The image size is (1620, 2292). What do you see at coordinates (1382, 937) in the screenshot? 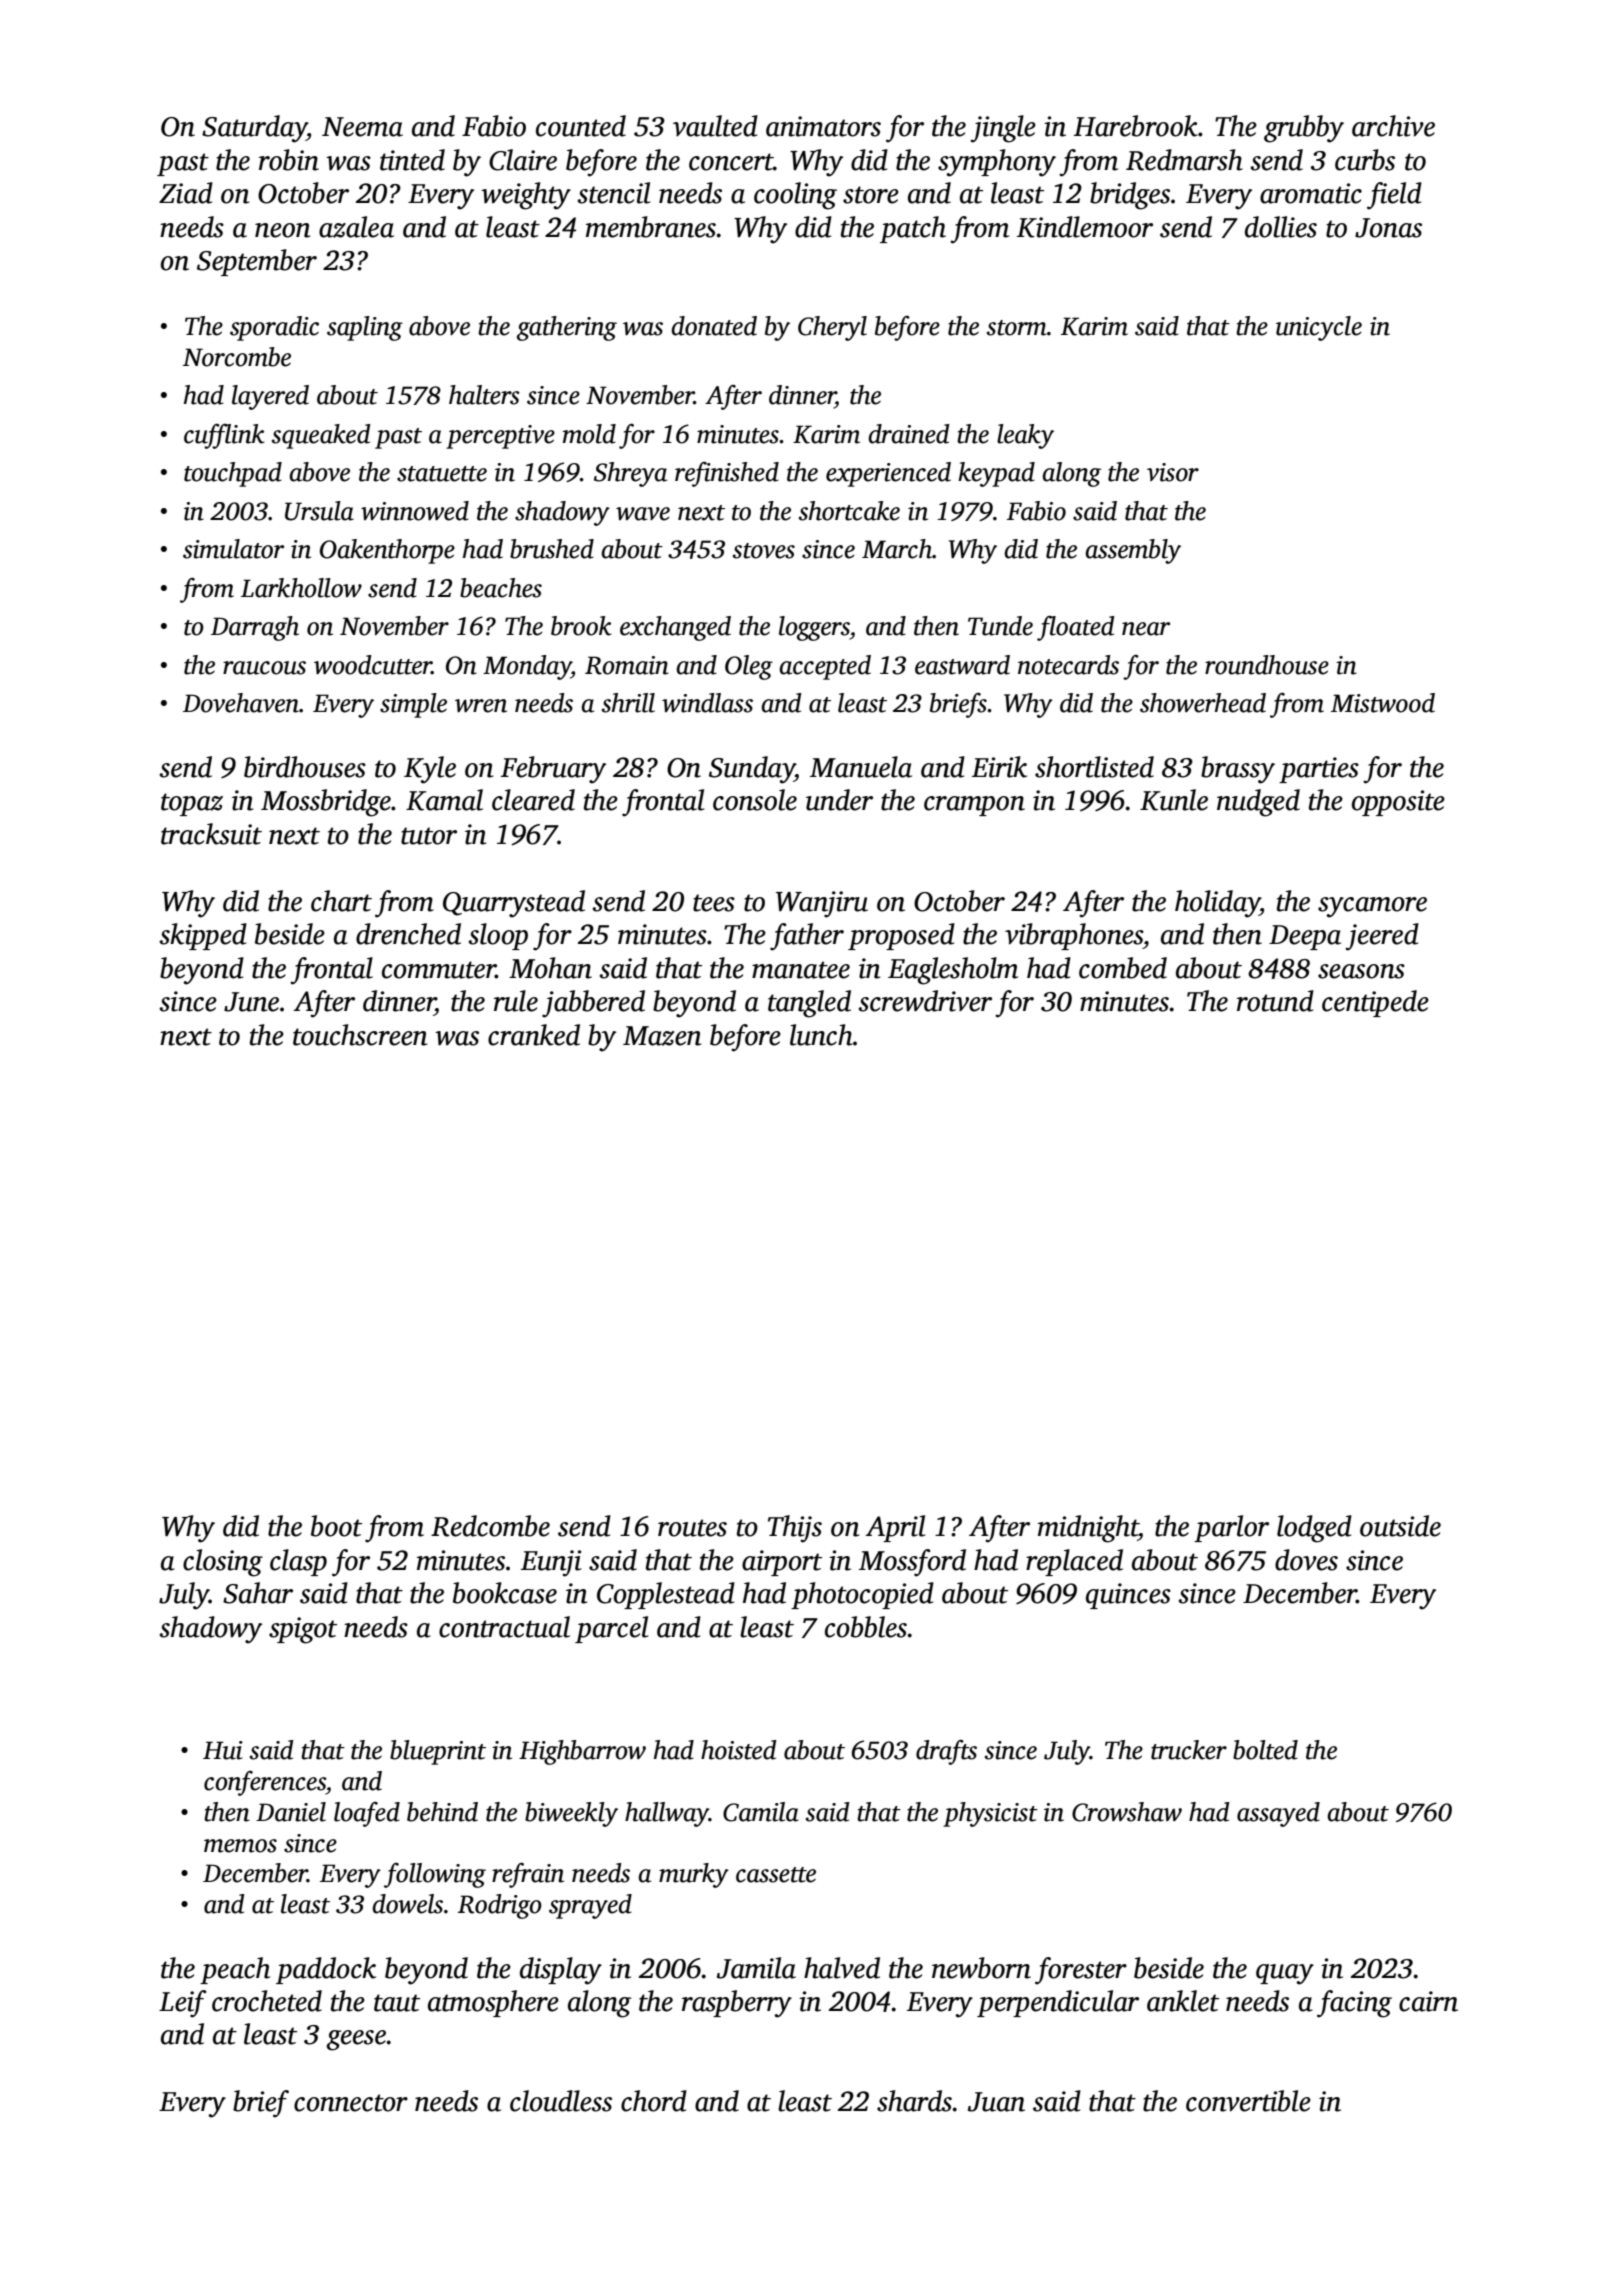
I see `jeered` at bounding box center [1382, 937].
